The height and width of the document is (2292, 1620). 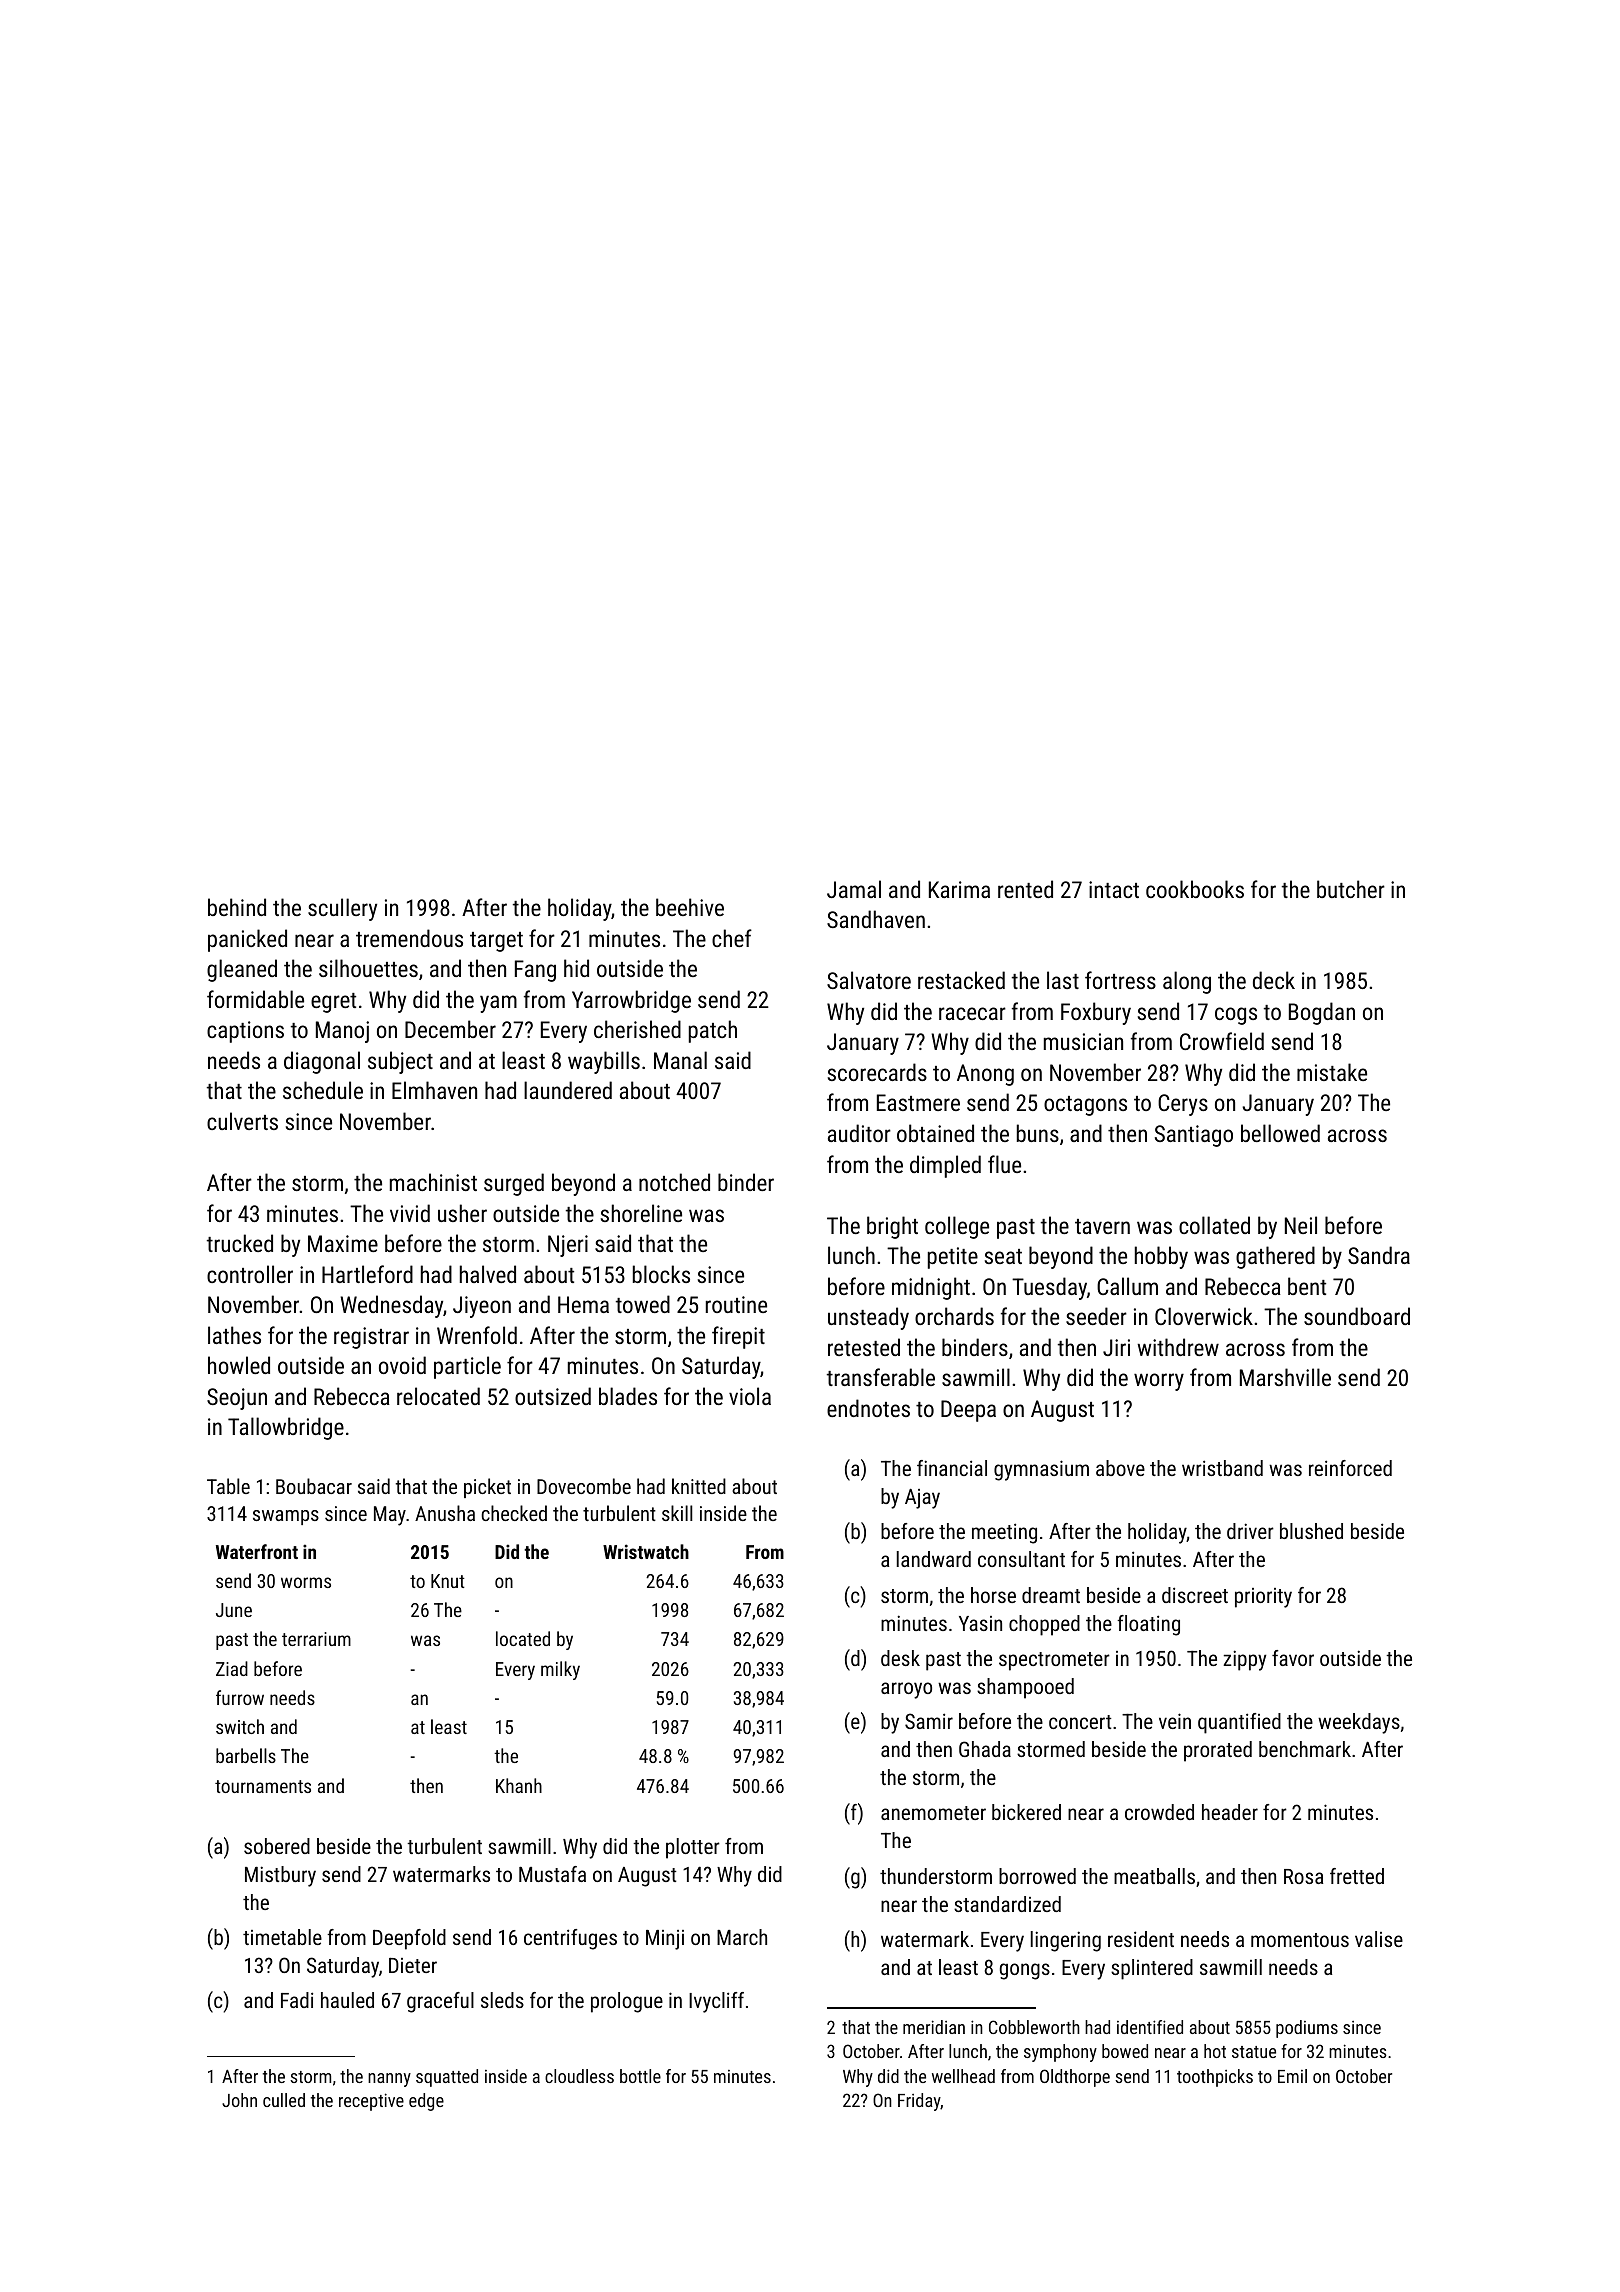 What do you see at coordinates (1175, 1721) in the document?
I see `vein` at bounding box center [1175, 1721].
